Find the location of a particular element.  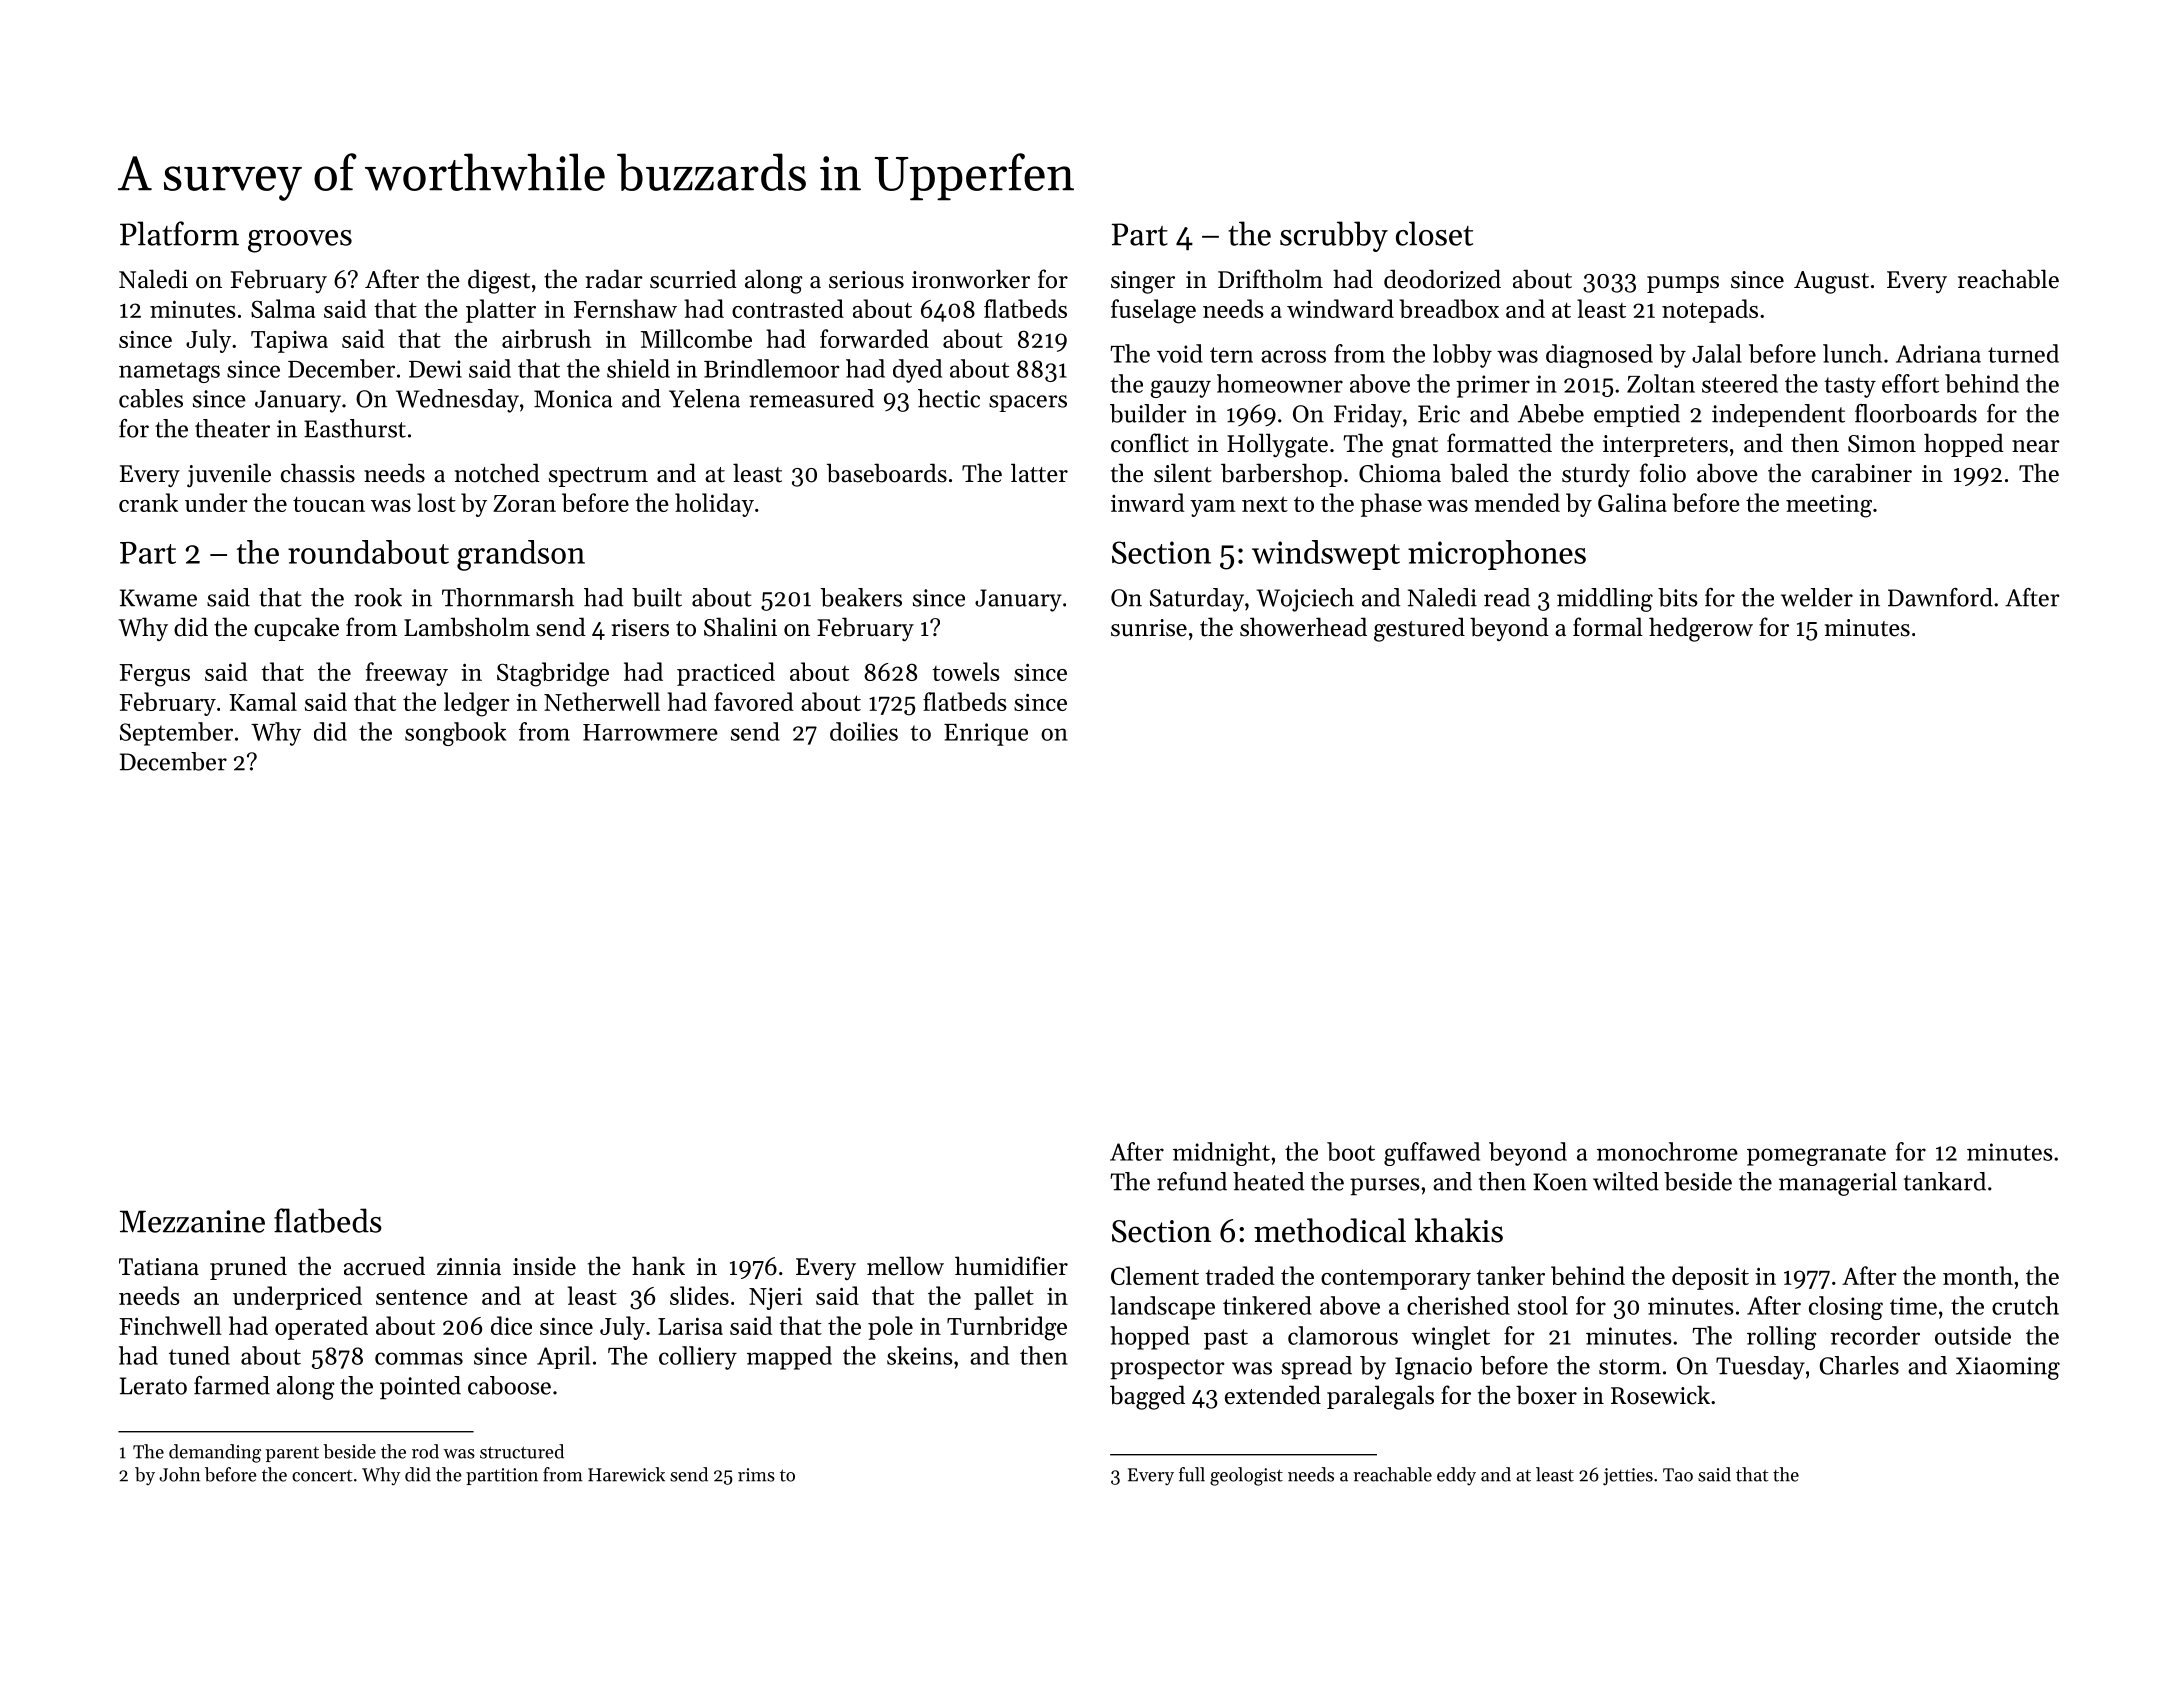

Xiaoming is located at coordinates (2008, 1368).
